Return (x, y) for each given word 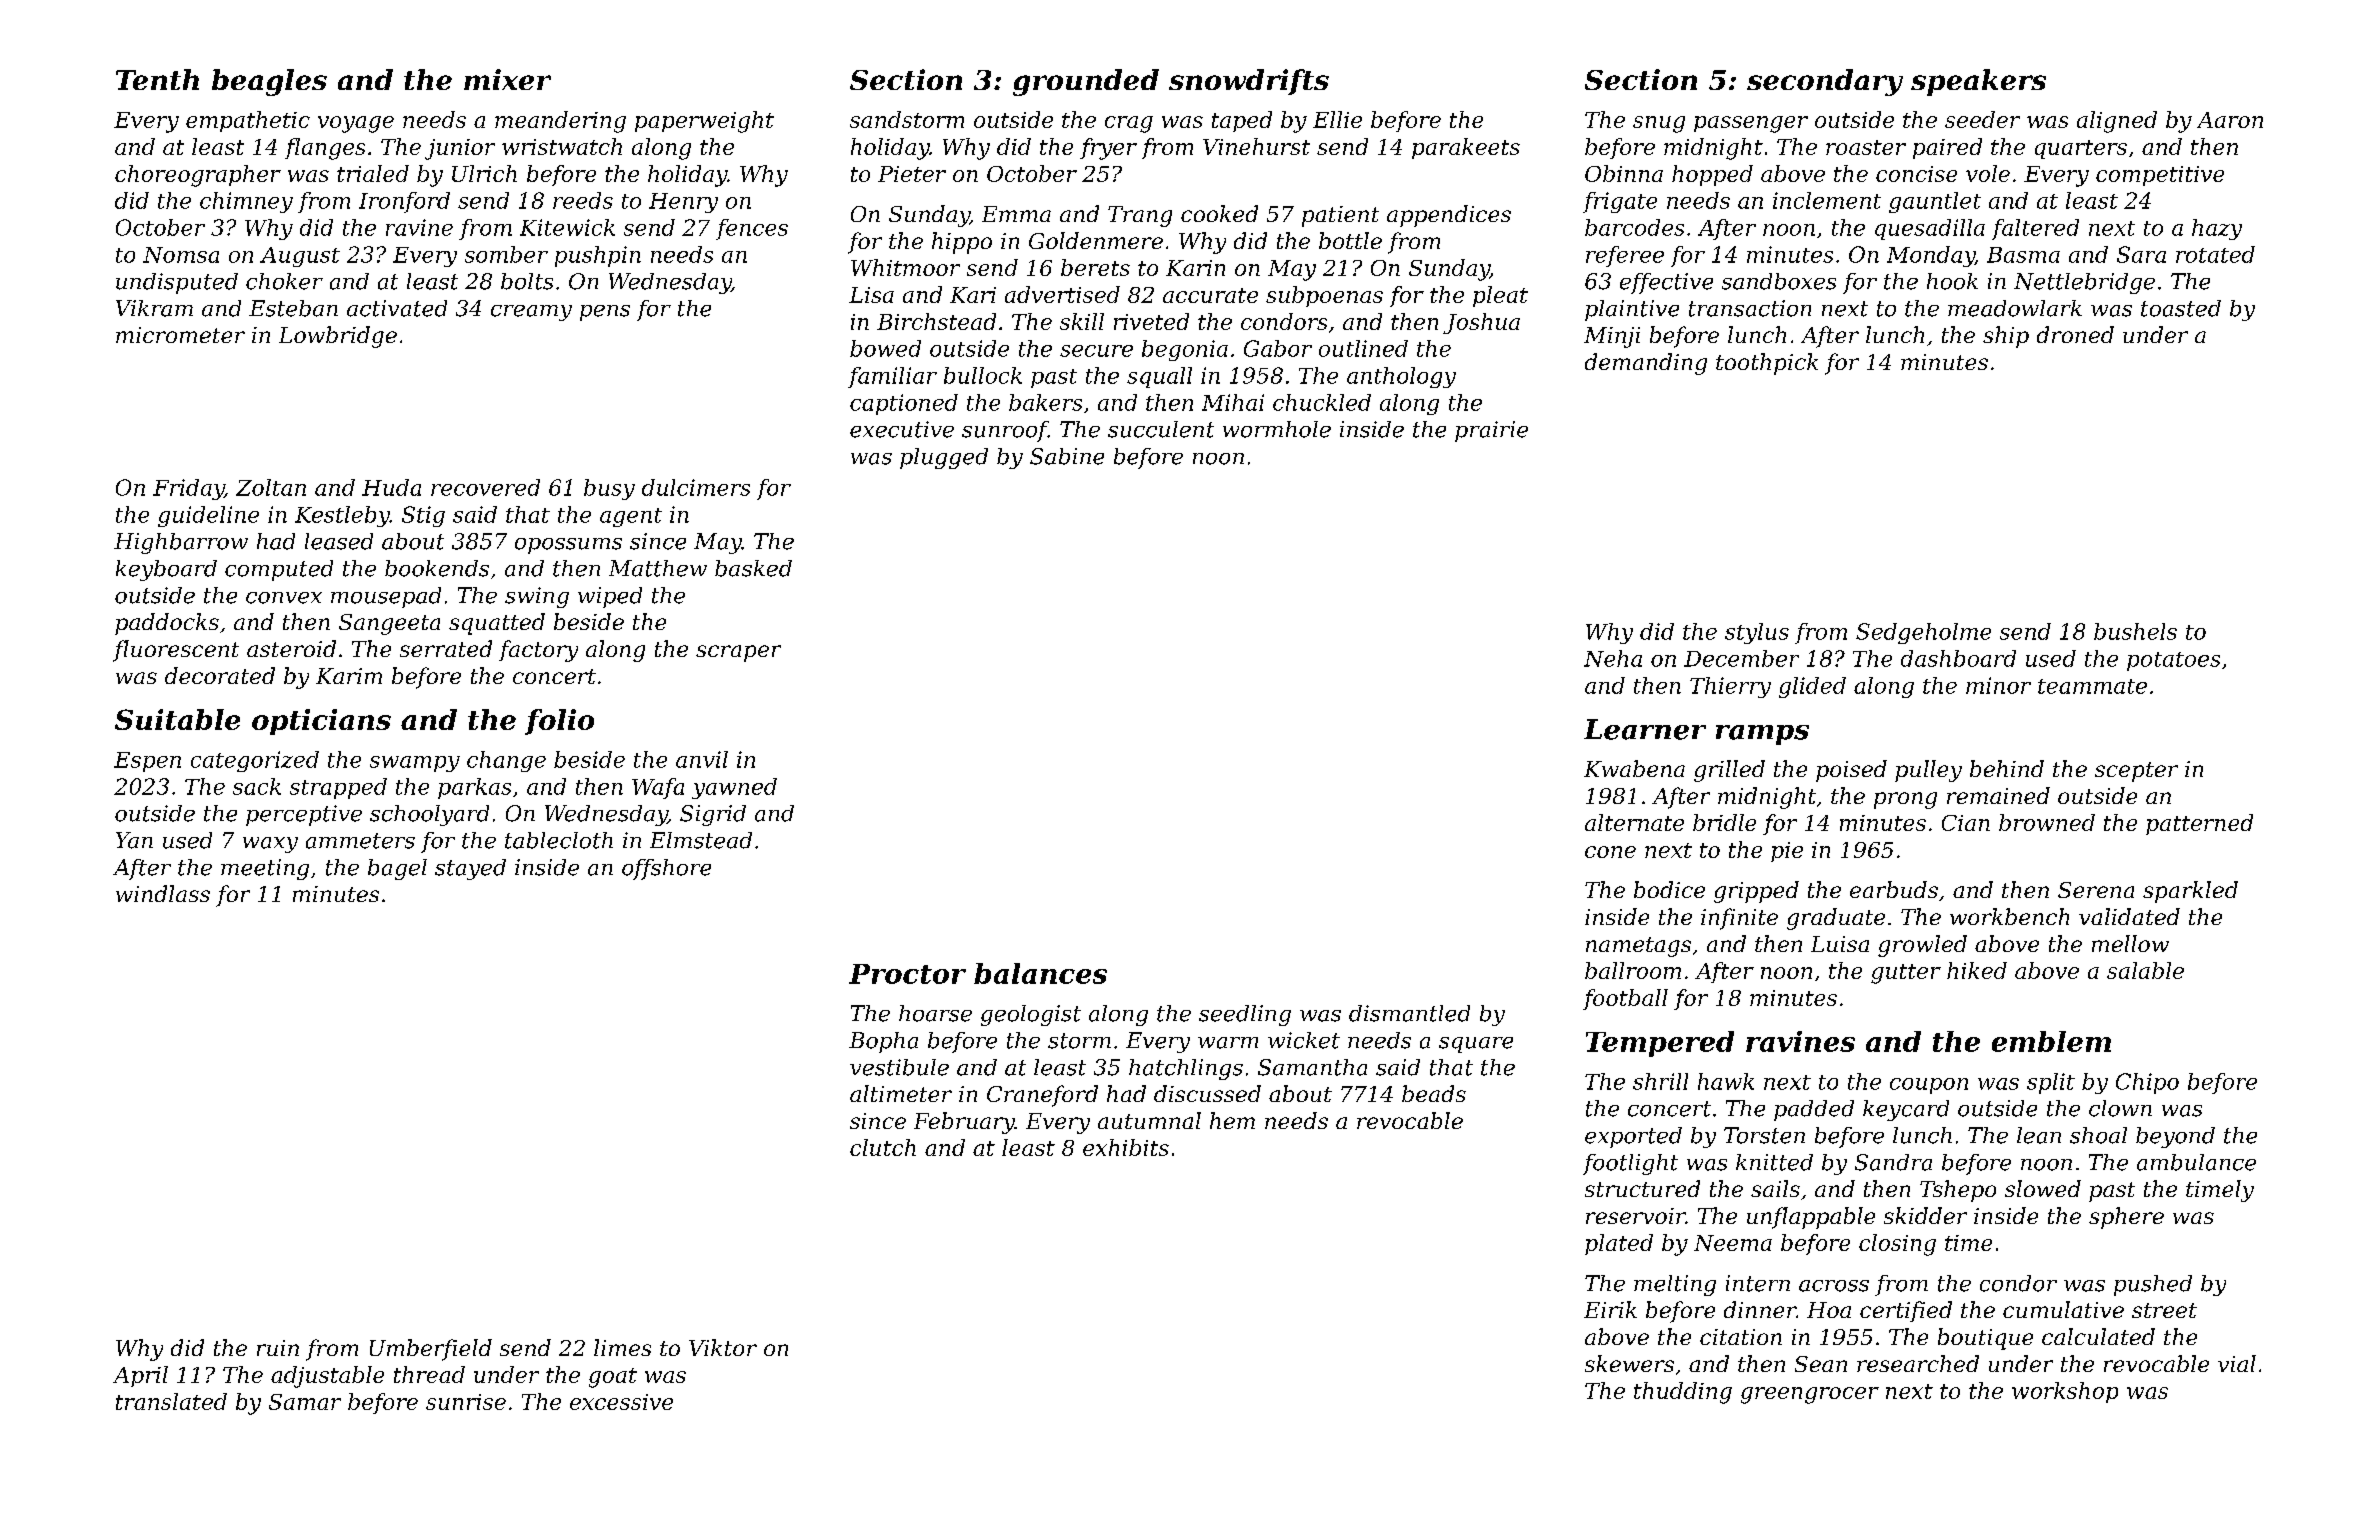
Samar (305, 1402)
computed (279, 570)
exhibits (1126, 1147)
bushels (2135, 631)
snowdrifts (1249, 82)
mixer (507, 79)
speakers (1978, 82)
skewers (1629, 1363)
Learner (1645, 729)
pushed (2153, 1285)
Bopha (883, 1042)
